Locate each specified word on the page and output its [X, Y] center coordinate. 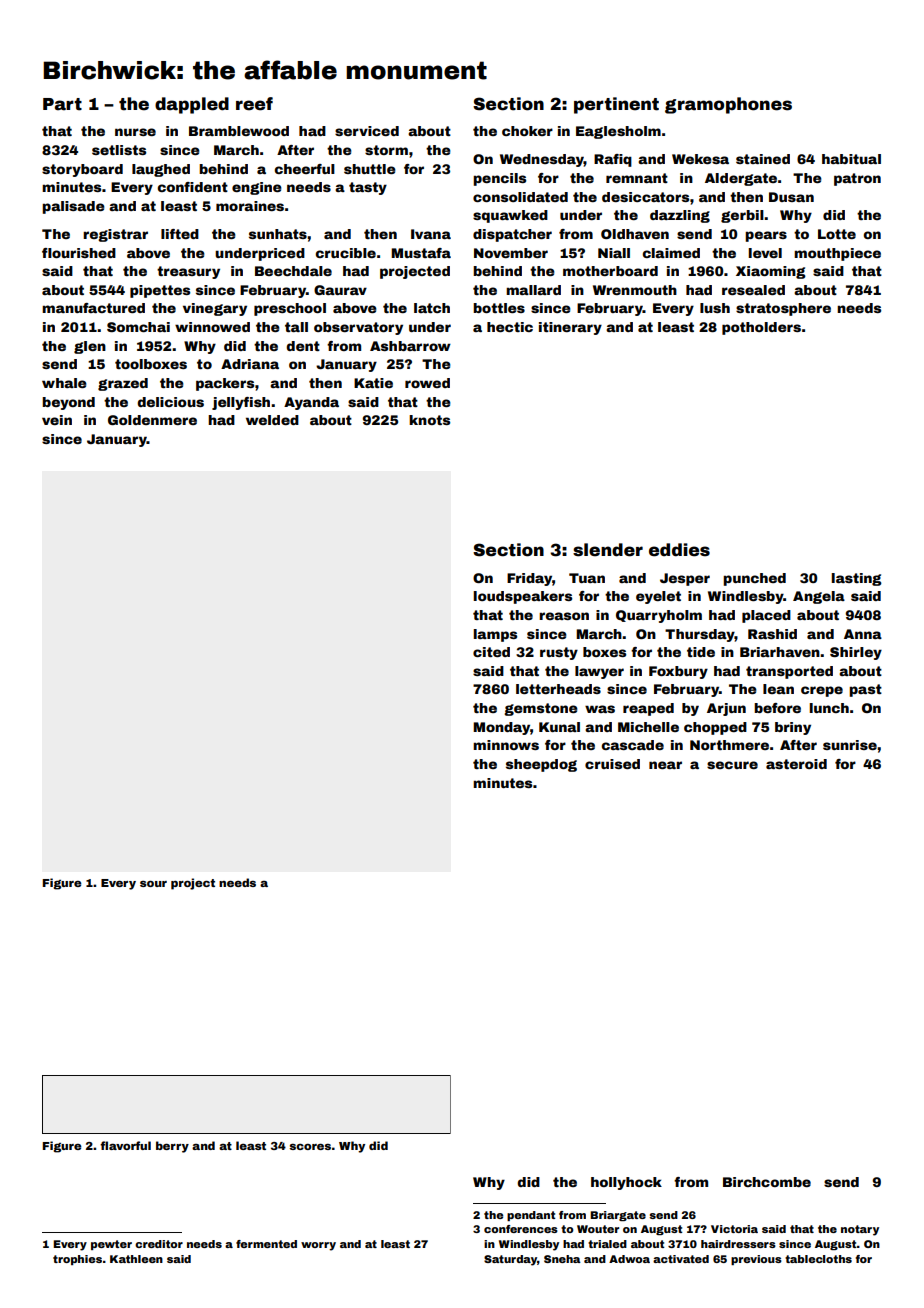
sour [153, 883]
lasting [857, 579]
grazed [123, 384]
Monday [501, 728]
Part [62, 104]
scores [310, 1146]
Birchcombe [767, 1182]
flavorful [125, 1145]
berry [172, 1147]
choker [527, 131]
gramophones [728, 105]
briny [793, 728]
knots [429, 420]
